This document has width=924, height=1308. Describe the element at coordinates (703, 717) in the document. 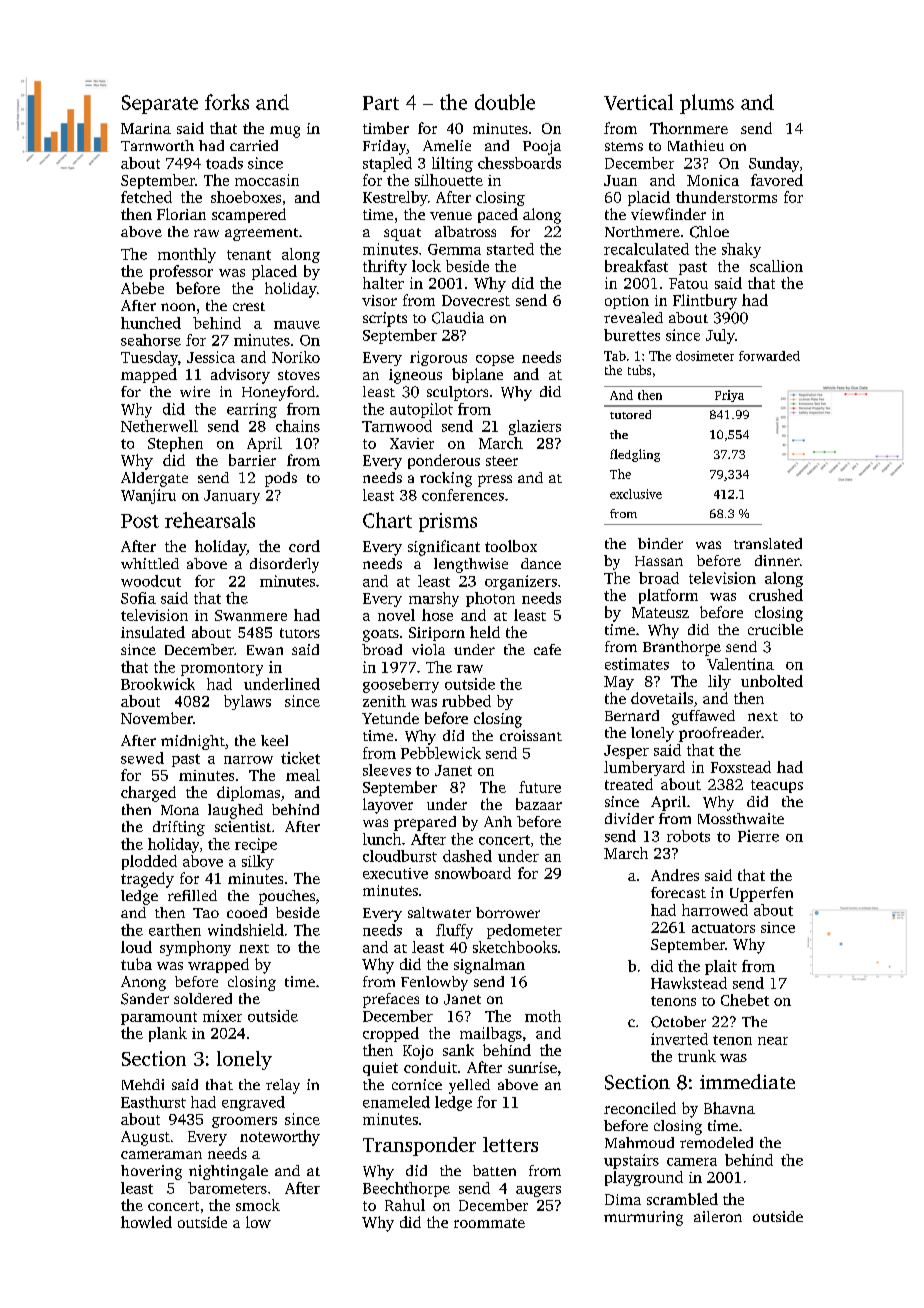

I see `guffawed` at that location.
